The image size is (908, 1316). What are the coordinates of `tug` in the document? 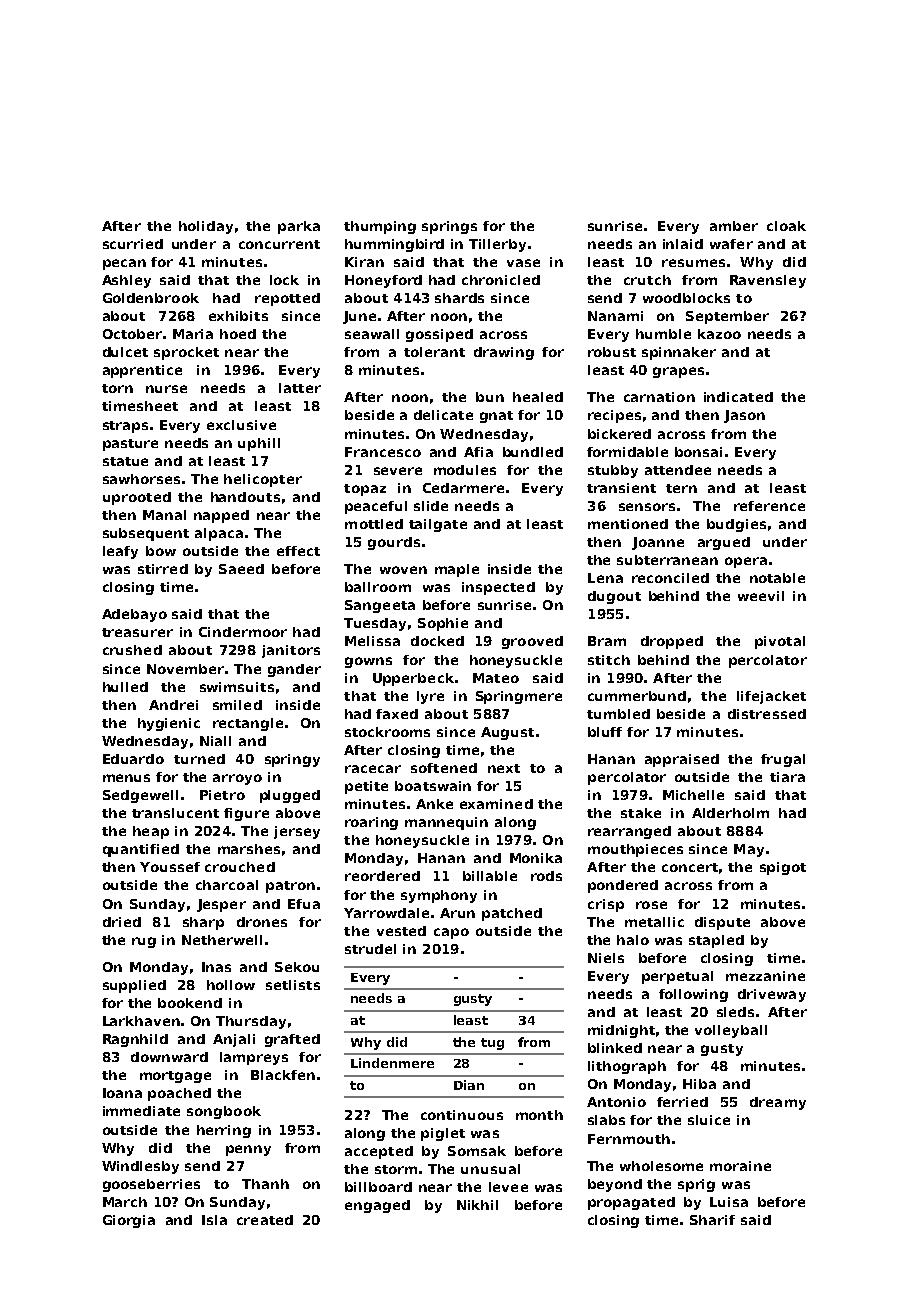 It's located at (492, 1044).
